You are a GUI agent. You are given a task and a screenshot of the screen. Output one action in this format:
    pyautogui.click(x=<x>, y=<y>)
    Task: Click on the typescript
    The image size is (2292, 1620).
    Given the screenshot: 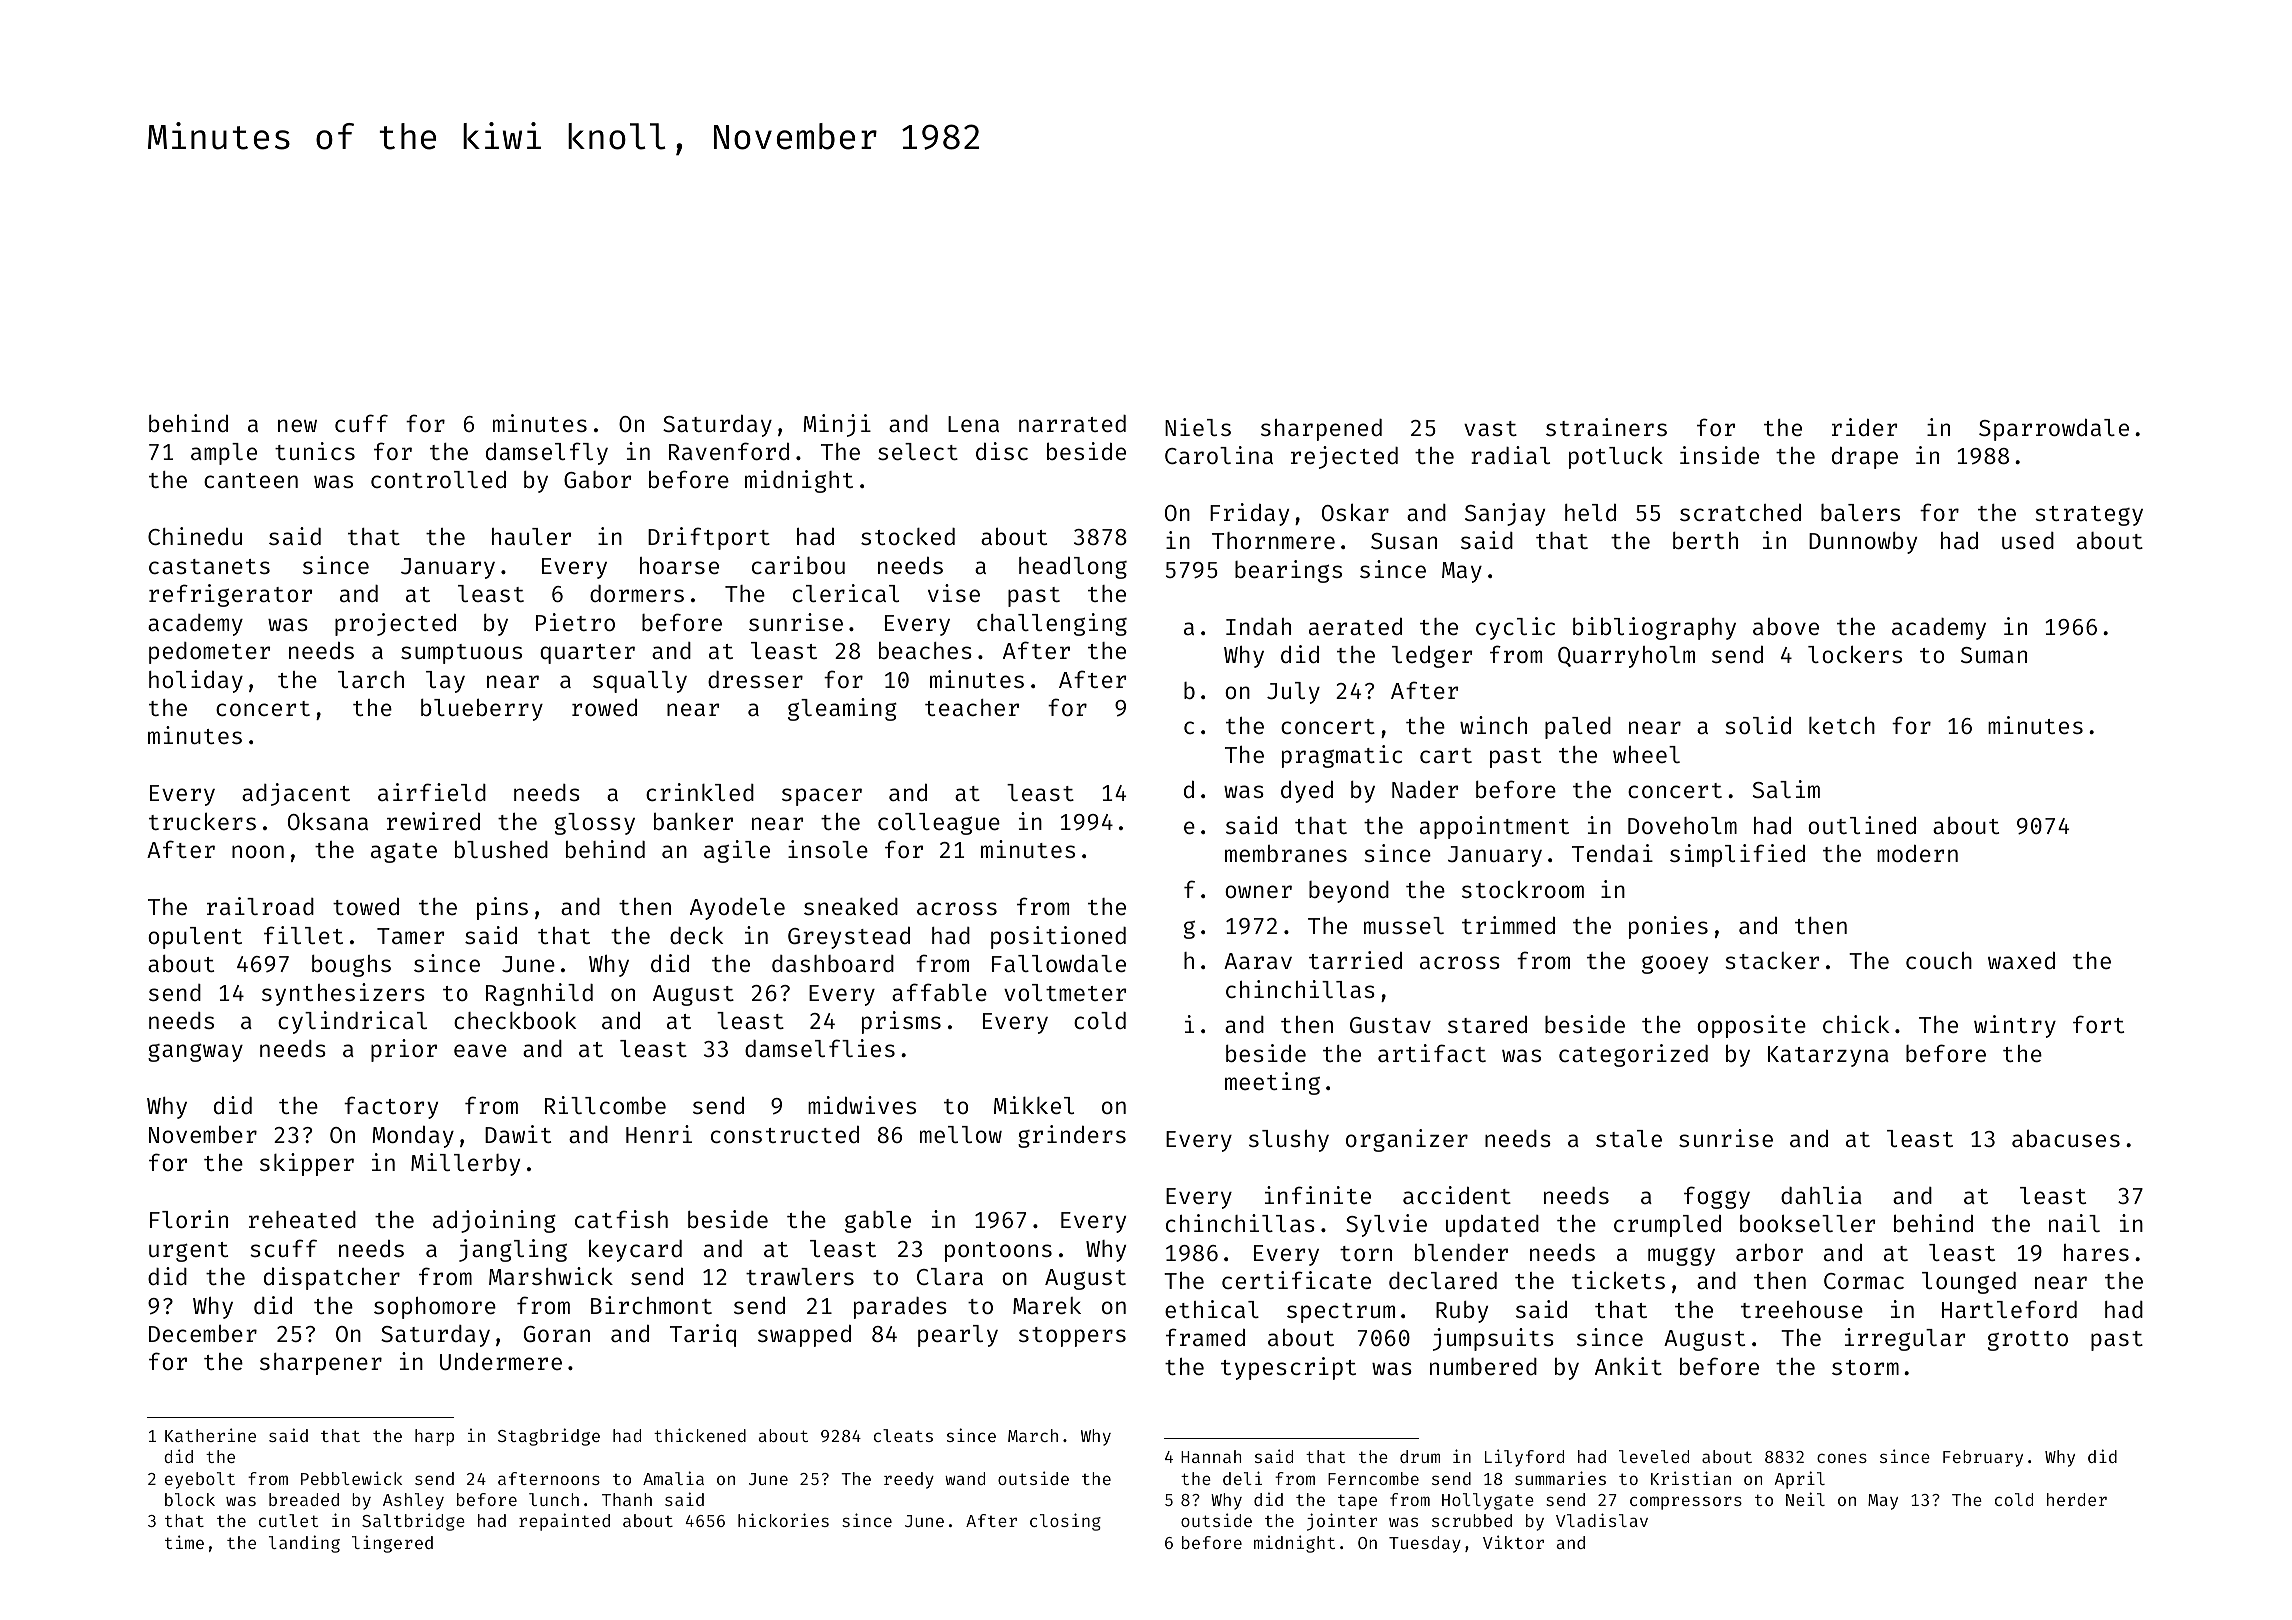 What is the action you would take?
    pyautogui.click(x=1288, y=1368)
